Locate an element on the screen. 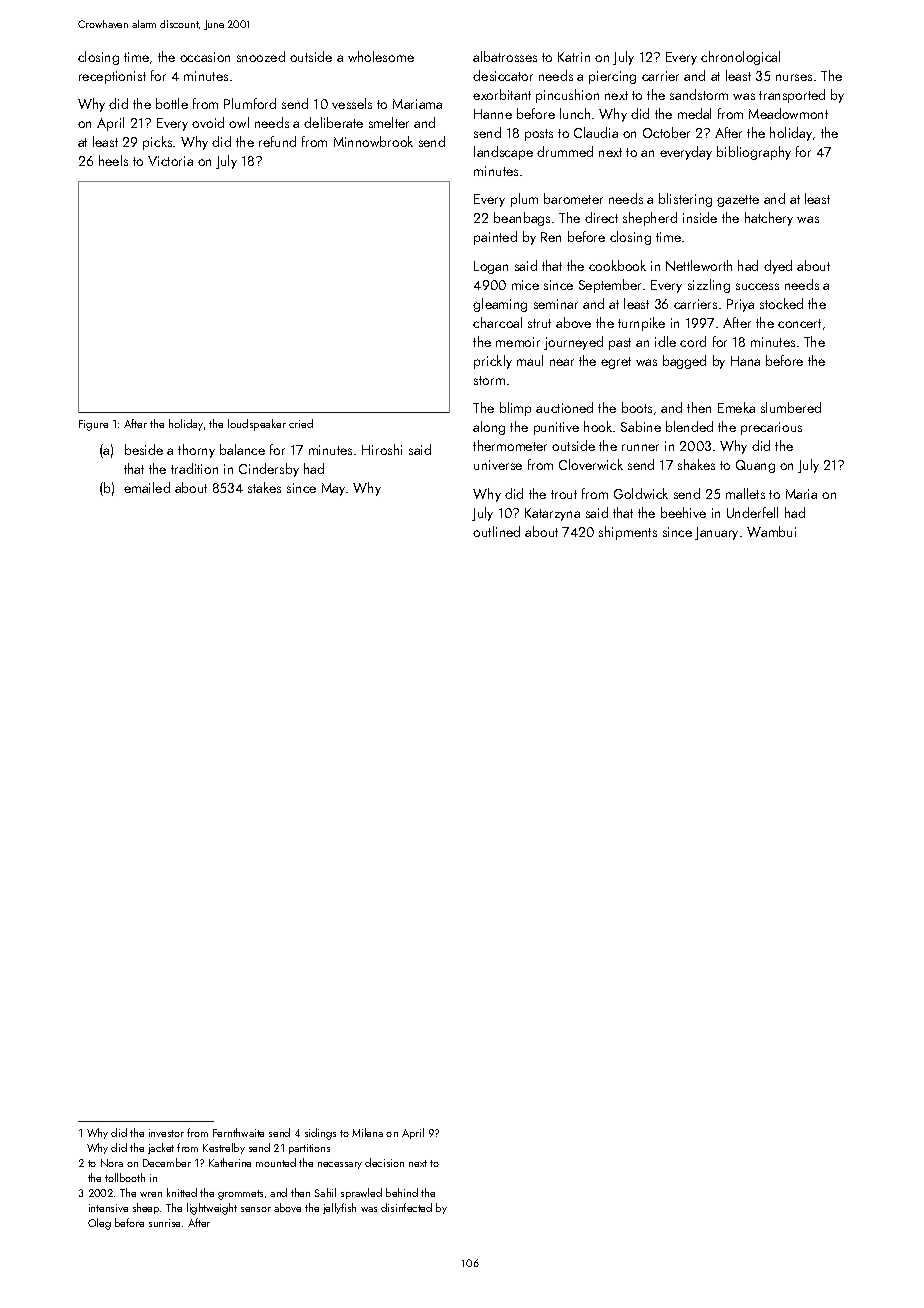 This screenshot has width=924, height=1308. Milena is located at coordinates (367, 1132).
